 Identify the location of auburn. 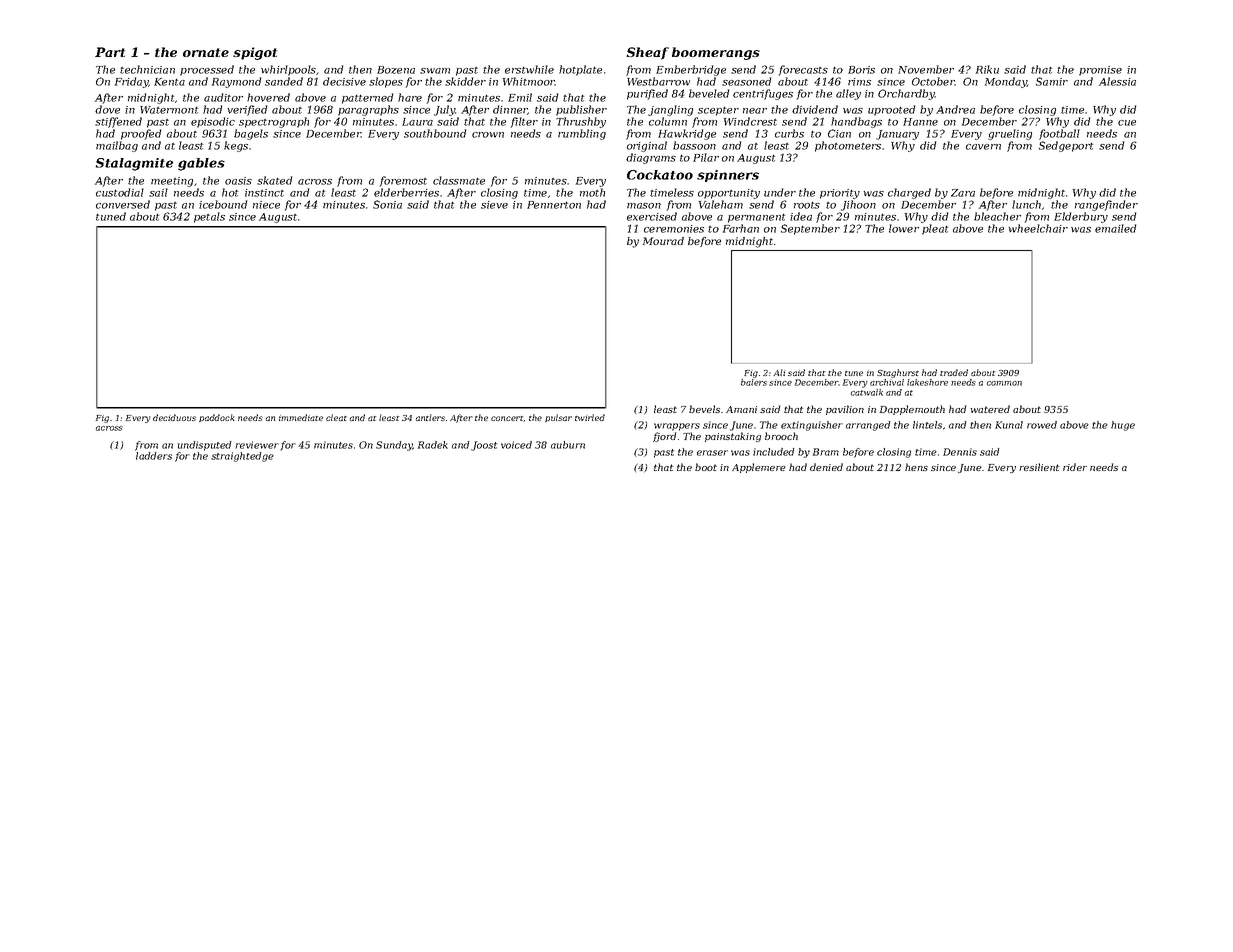
(568, 445).
